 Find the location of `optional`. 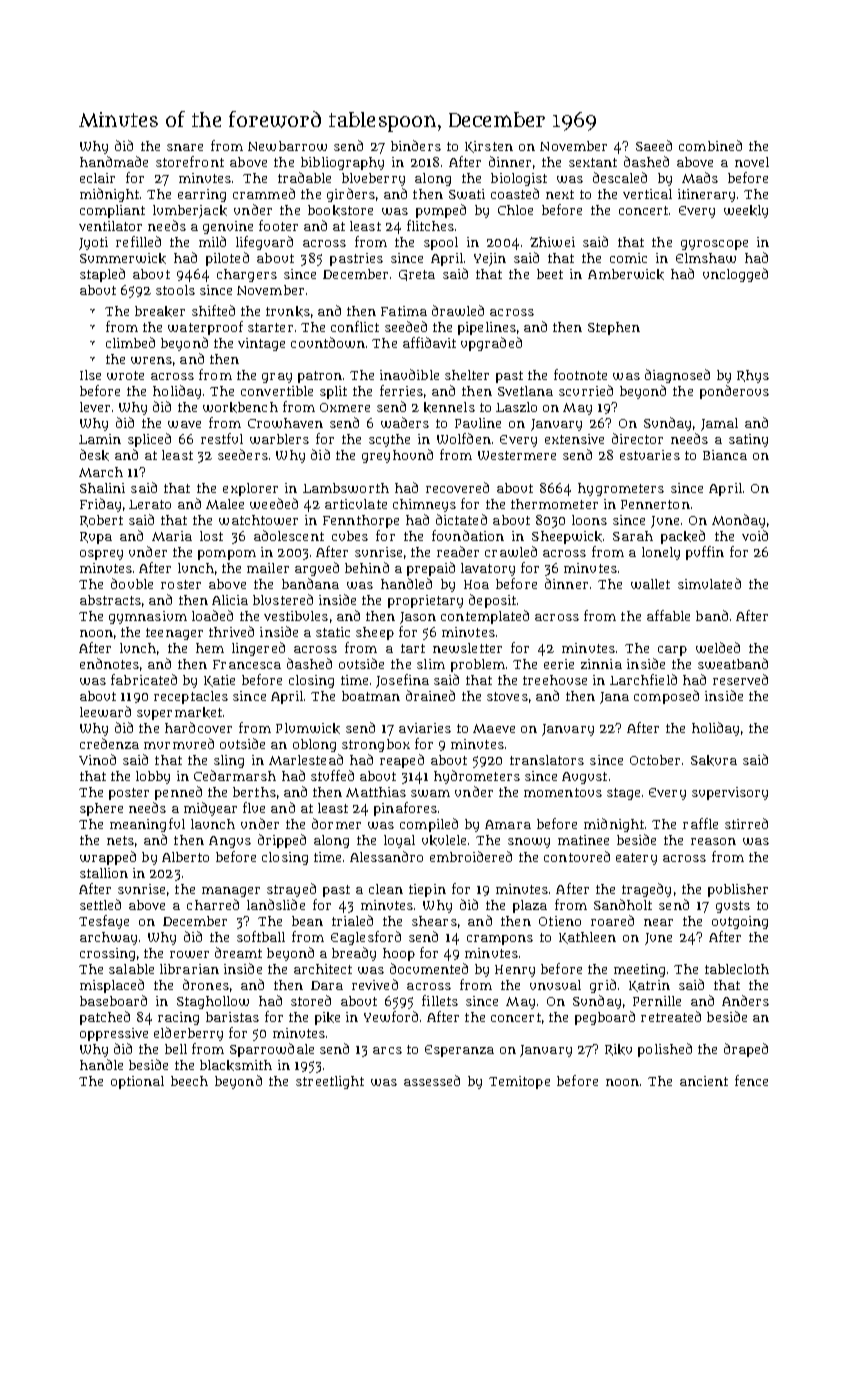

optional is located at coordinates (137, 1082).
